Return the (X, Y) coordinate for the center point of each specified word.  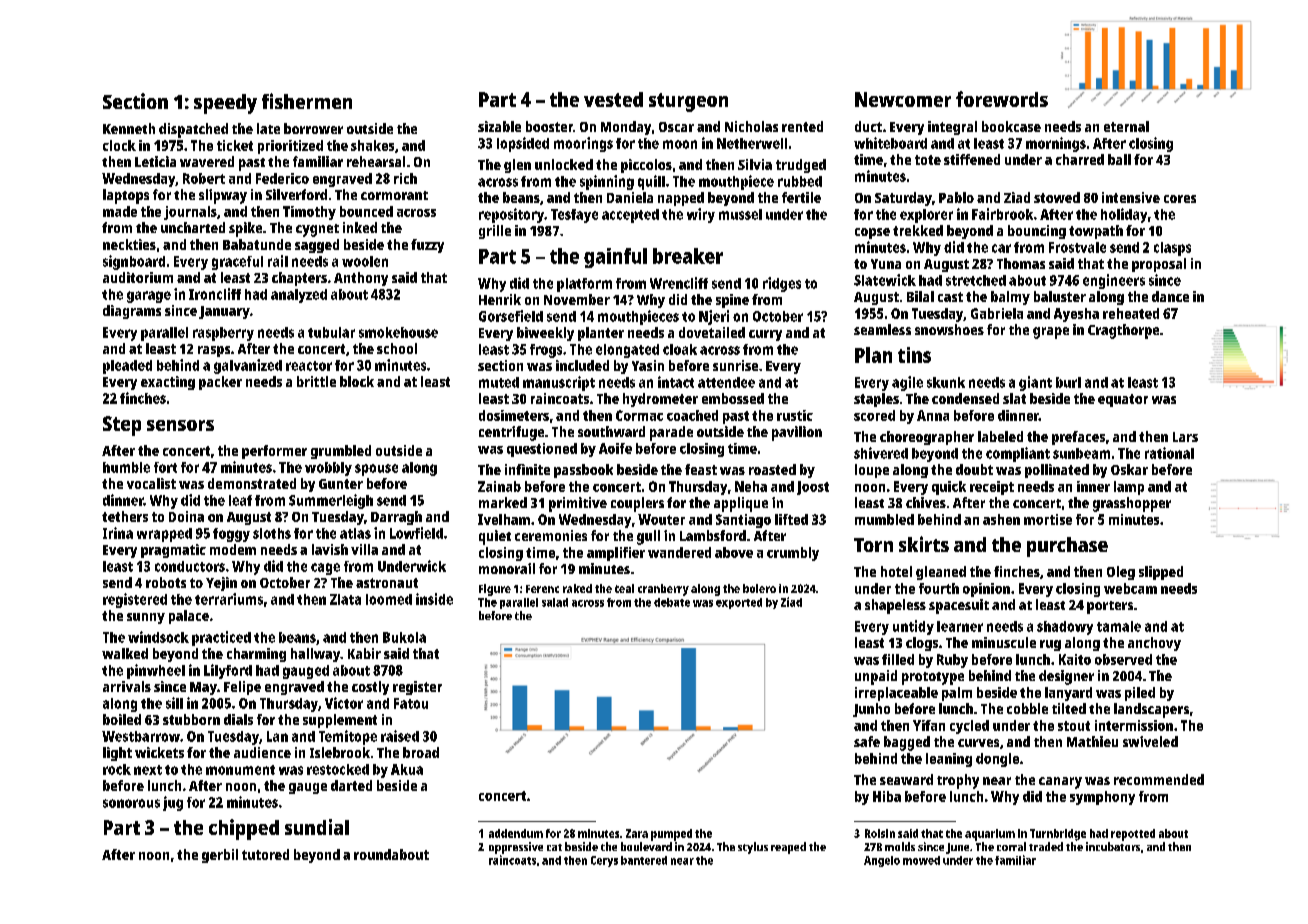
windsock (158, 637)
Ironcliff (215, 294)
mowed (921, 860)
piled (1140, 694)
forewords (1002, 99)
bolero (759, 588)
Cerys (604, 861)
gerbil (220, 856)
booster (549, 126)
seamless (882, 329)
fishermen (307, 101)
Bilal (920, 296)
